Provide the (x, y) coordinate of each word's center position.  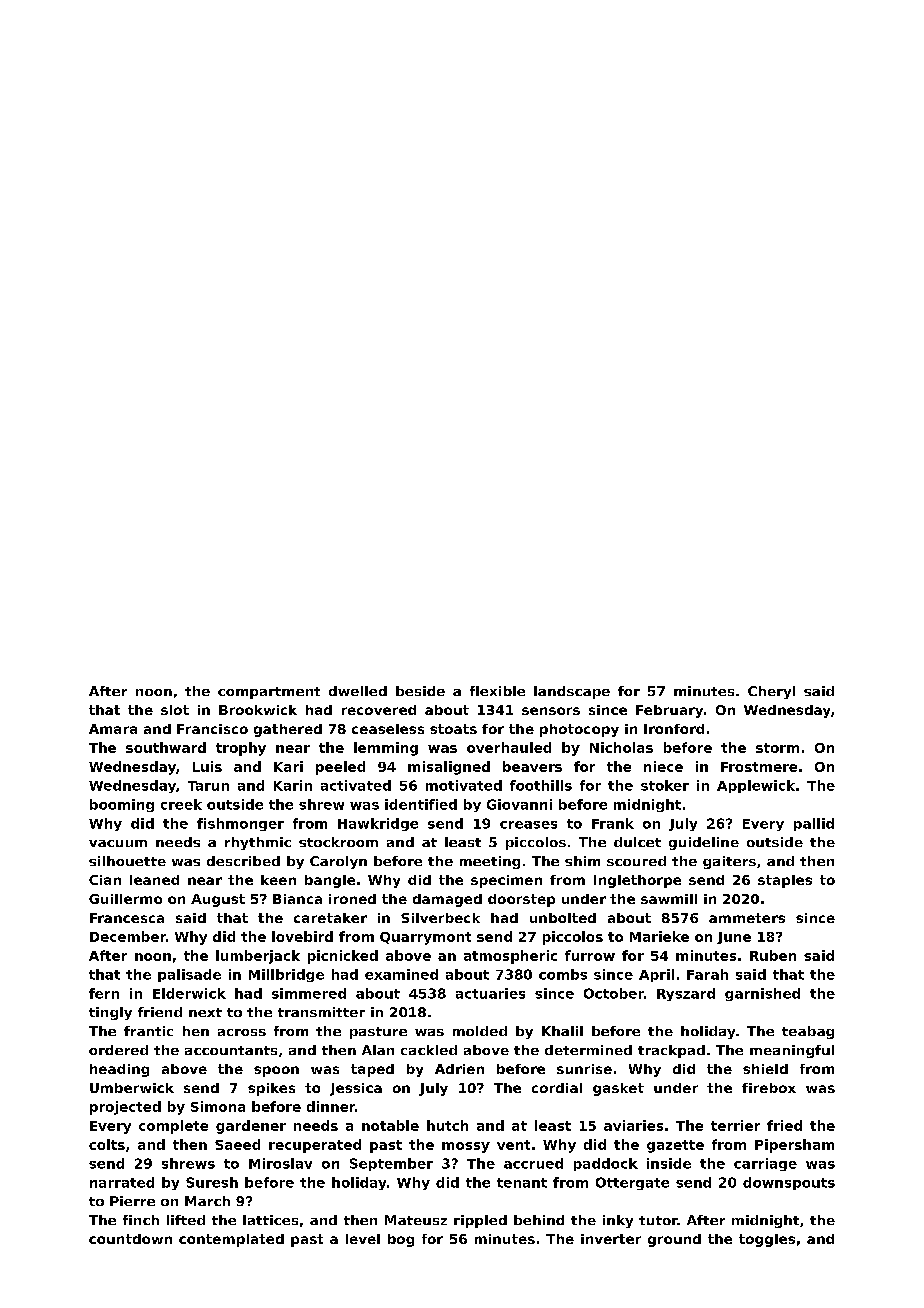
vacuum (118, 843)
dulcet (637, 842)
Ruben (773, 955)
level (363, 1239)
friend (160, 1012)
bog (401, 1240)
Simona (218, 1106)
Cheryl (771, 692)
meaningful (792, 1051)
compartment (269, 693)
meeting (490, 862)
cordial (557, 1088)
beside (420, 691)
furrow (590, 955)
